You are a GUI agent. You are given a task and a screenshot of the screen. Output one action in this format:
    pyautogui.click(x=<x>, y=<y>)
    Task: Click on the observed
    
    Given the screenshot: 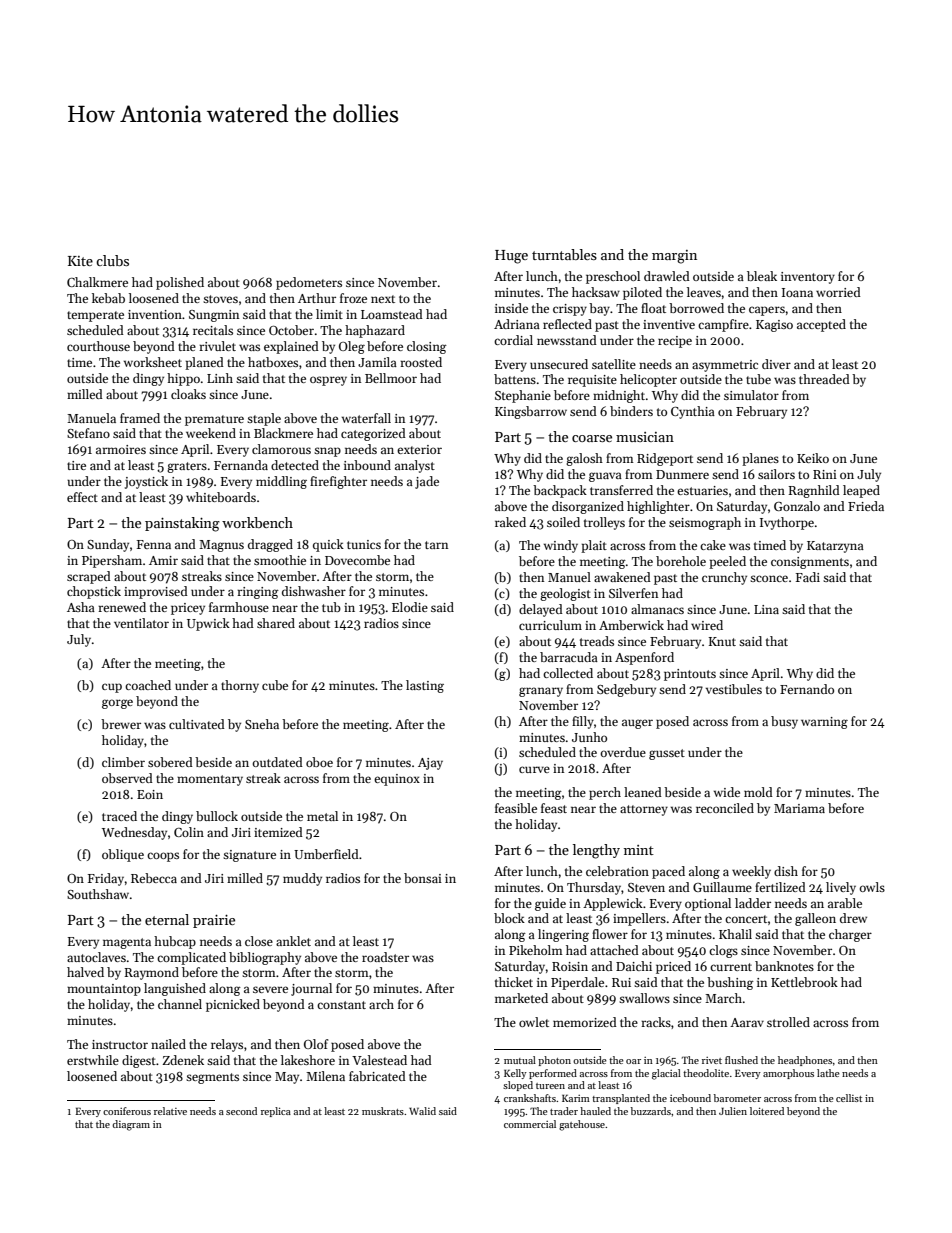 What is the action you would take?
    pyautogui.click(x=127, y=778)
